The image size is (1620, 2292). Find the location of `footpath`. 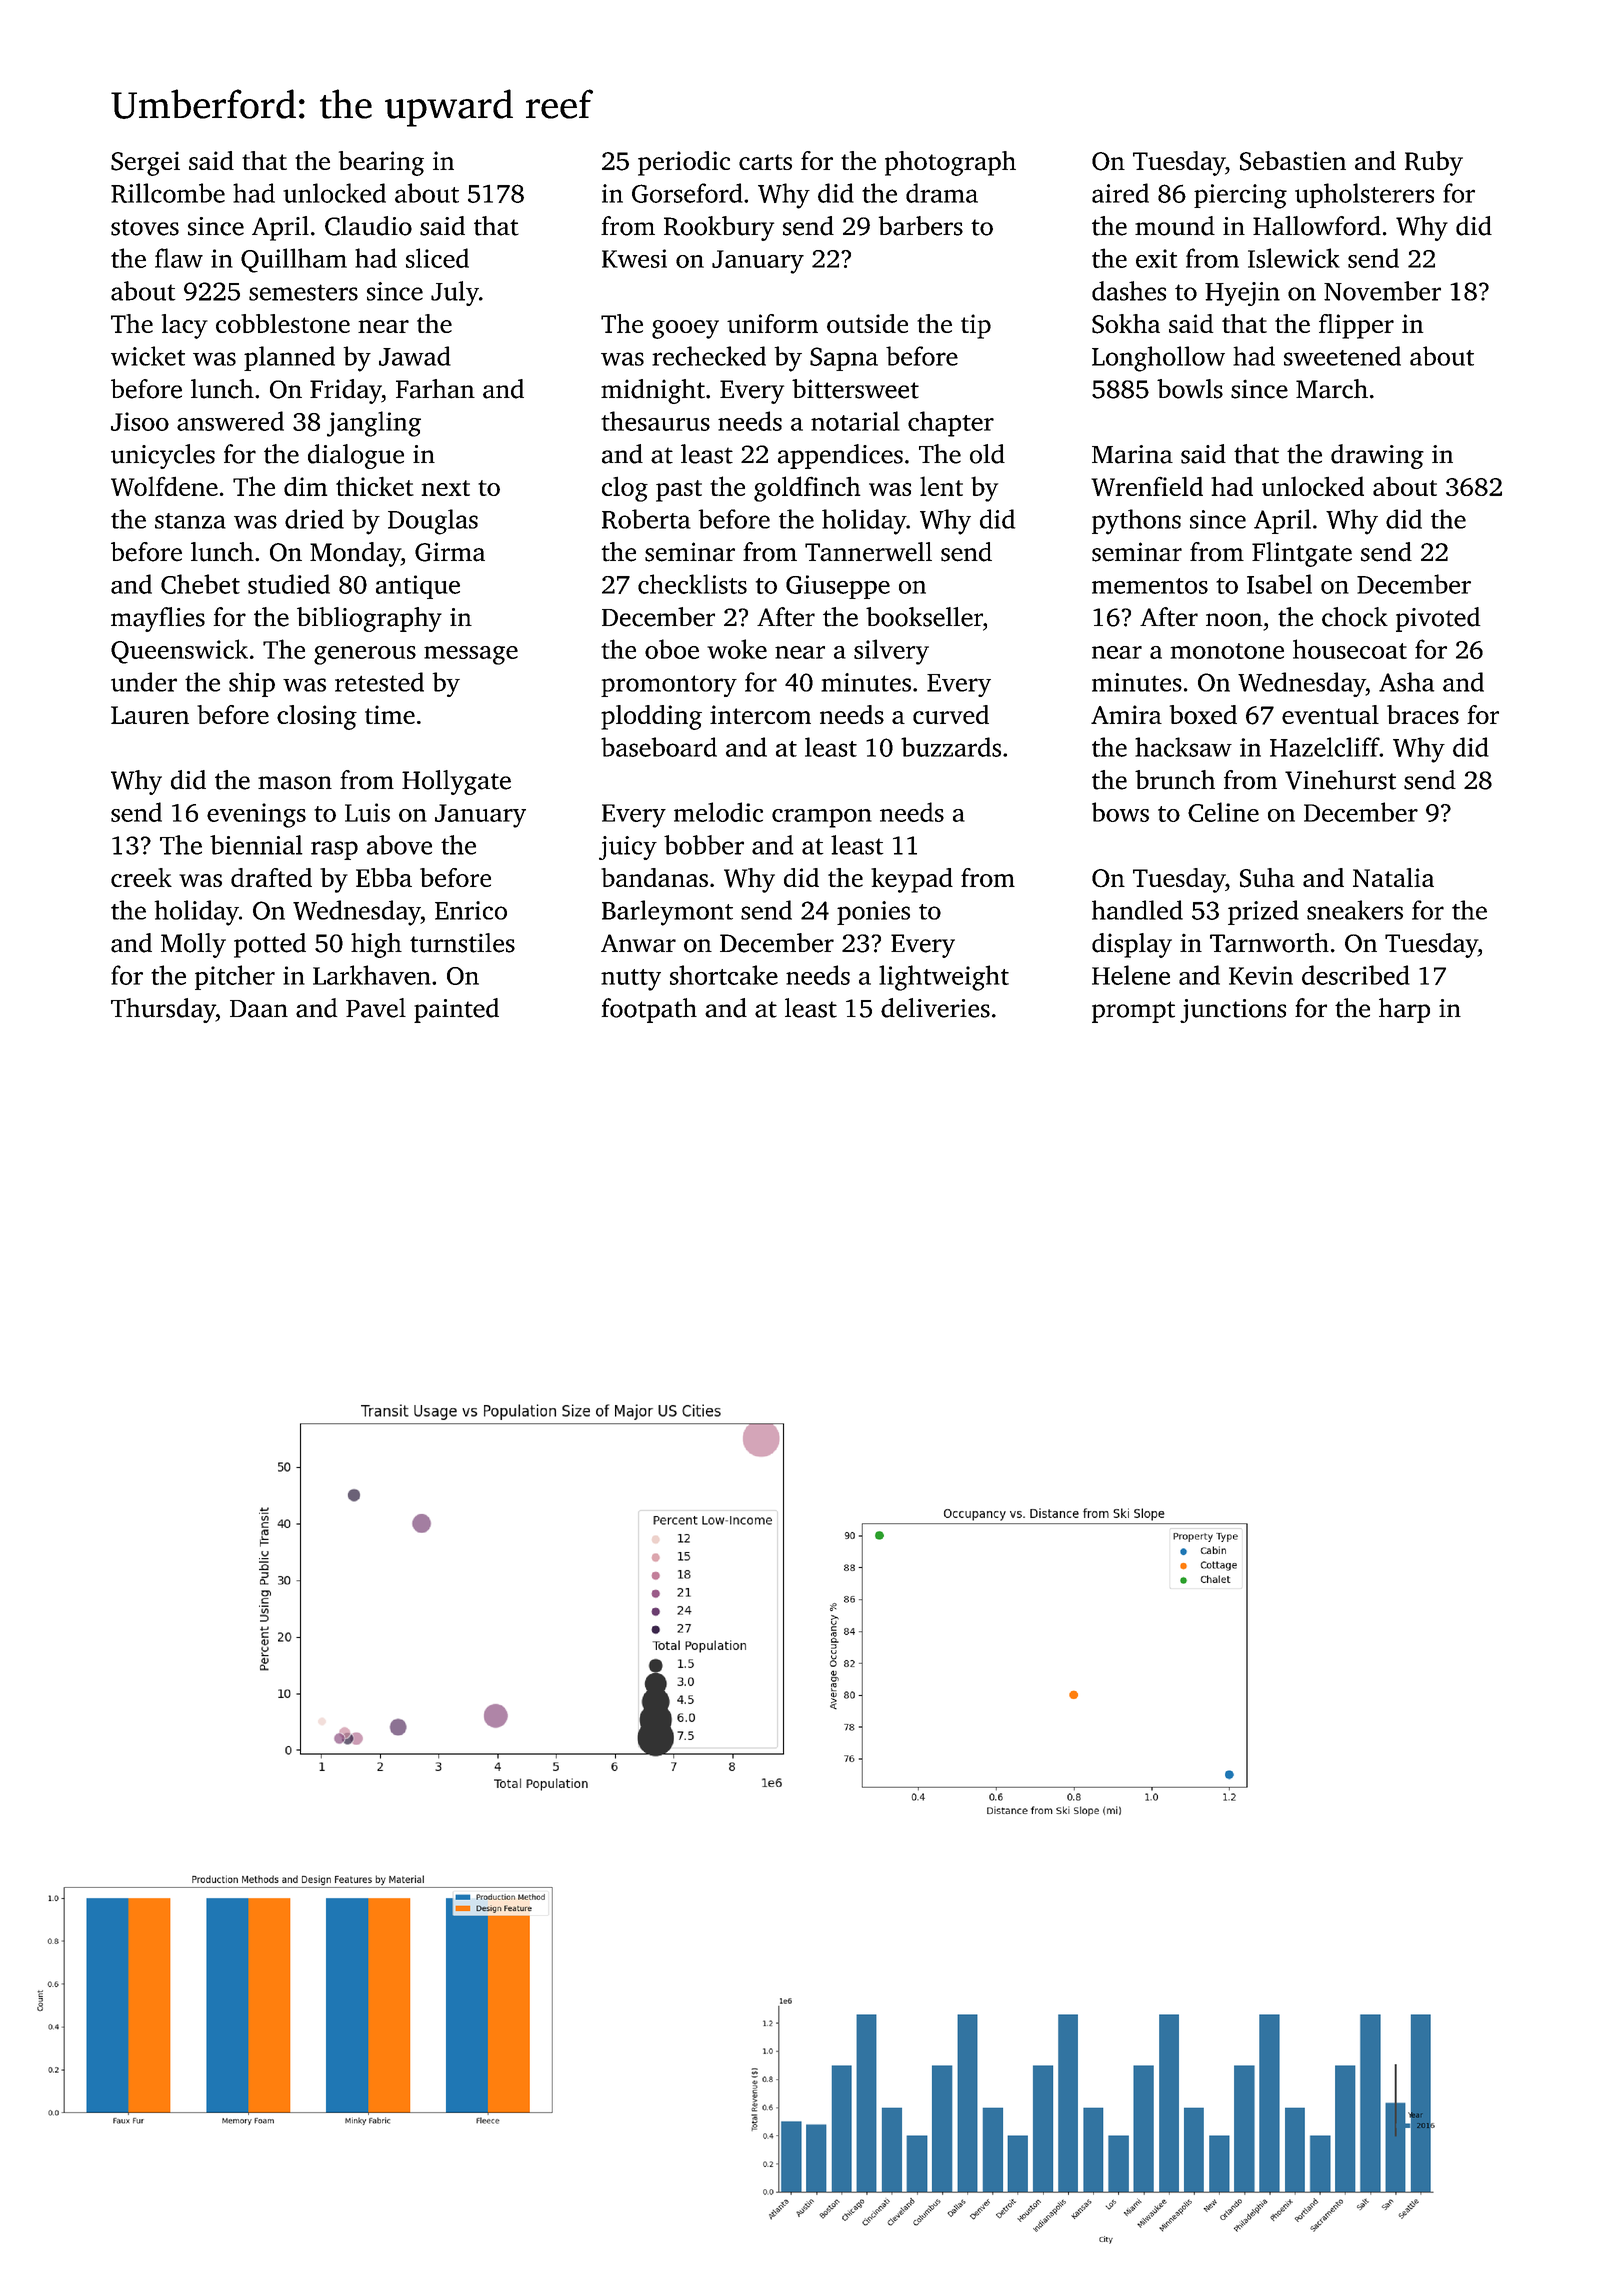

footpath is located at coordinates (649, 1010).
